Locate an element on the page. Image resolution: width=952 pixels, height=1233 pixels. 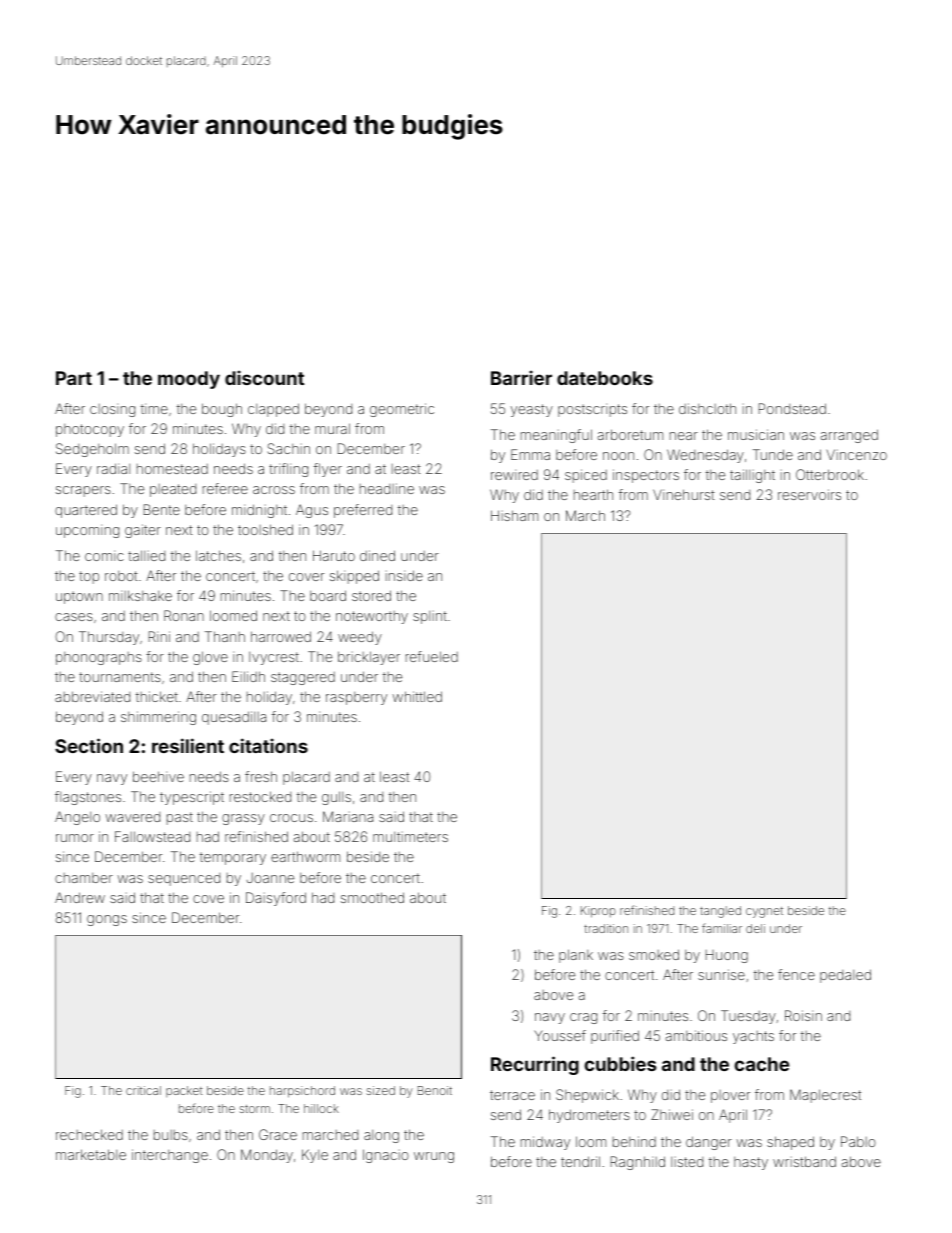
cache is located at coordinates (762, 1064).
